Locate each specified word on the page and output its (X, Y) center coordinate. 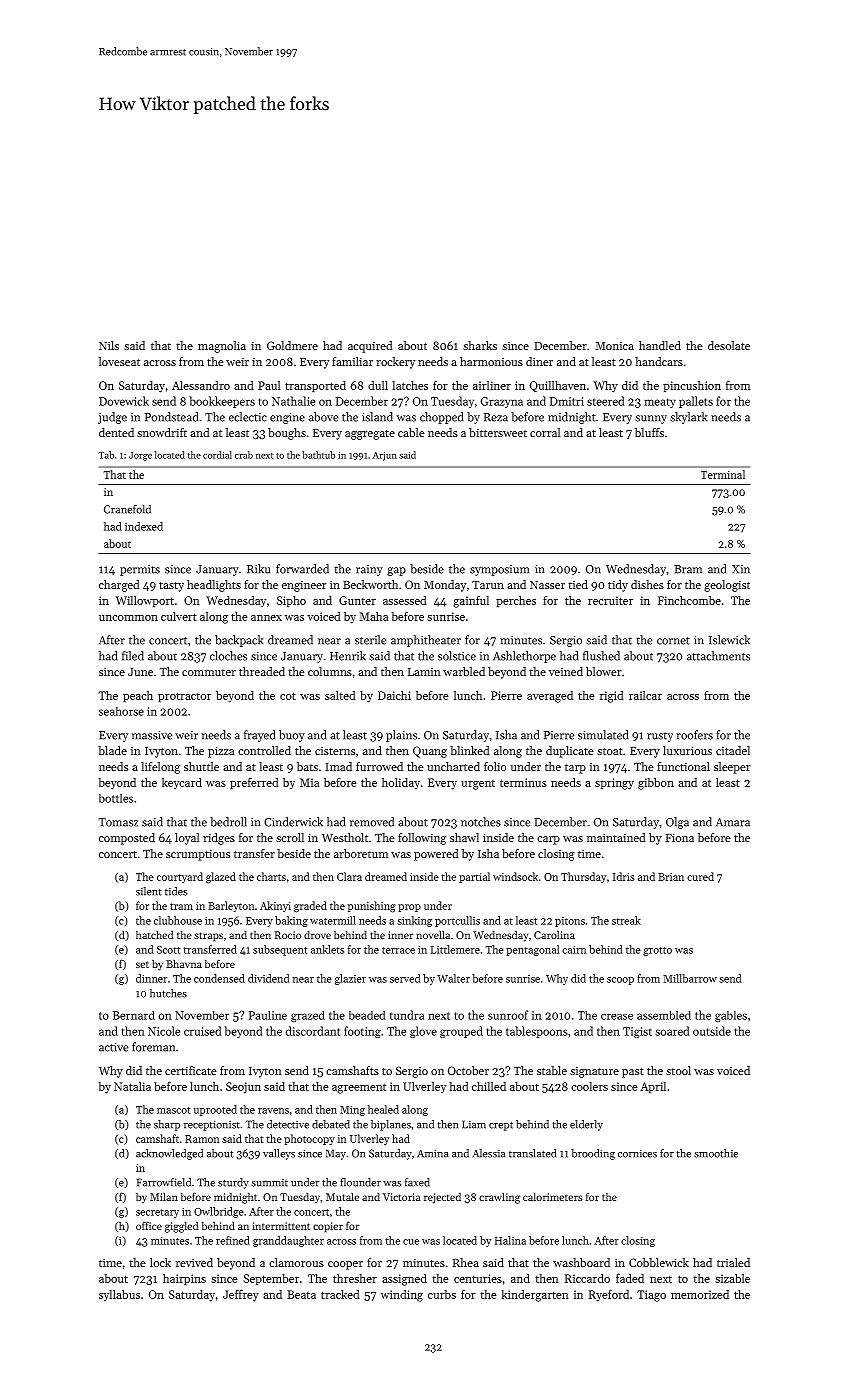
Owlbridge (219, 1212)
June (140, 672)
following (422, 839)
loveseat (119, 361)
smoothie (716, 1153)
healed (383, 1109)
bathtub (318, 455)
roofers (694, 735)
